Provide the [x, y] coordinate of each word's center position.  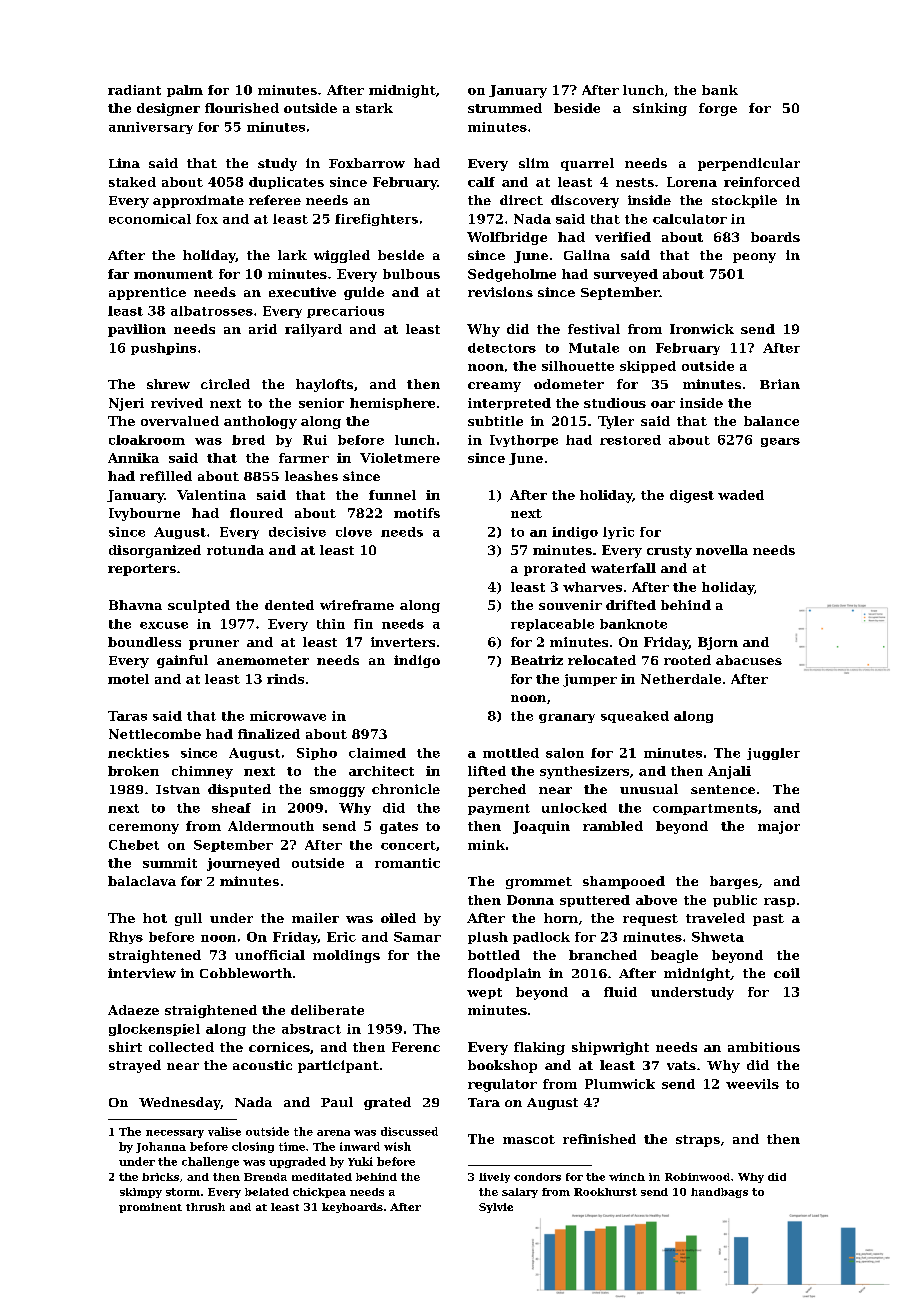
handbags [719, 1193]
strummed [505, 108]
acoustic [262, 1065]
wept [484, 993]
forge [718, 109]
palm [185, 91]
